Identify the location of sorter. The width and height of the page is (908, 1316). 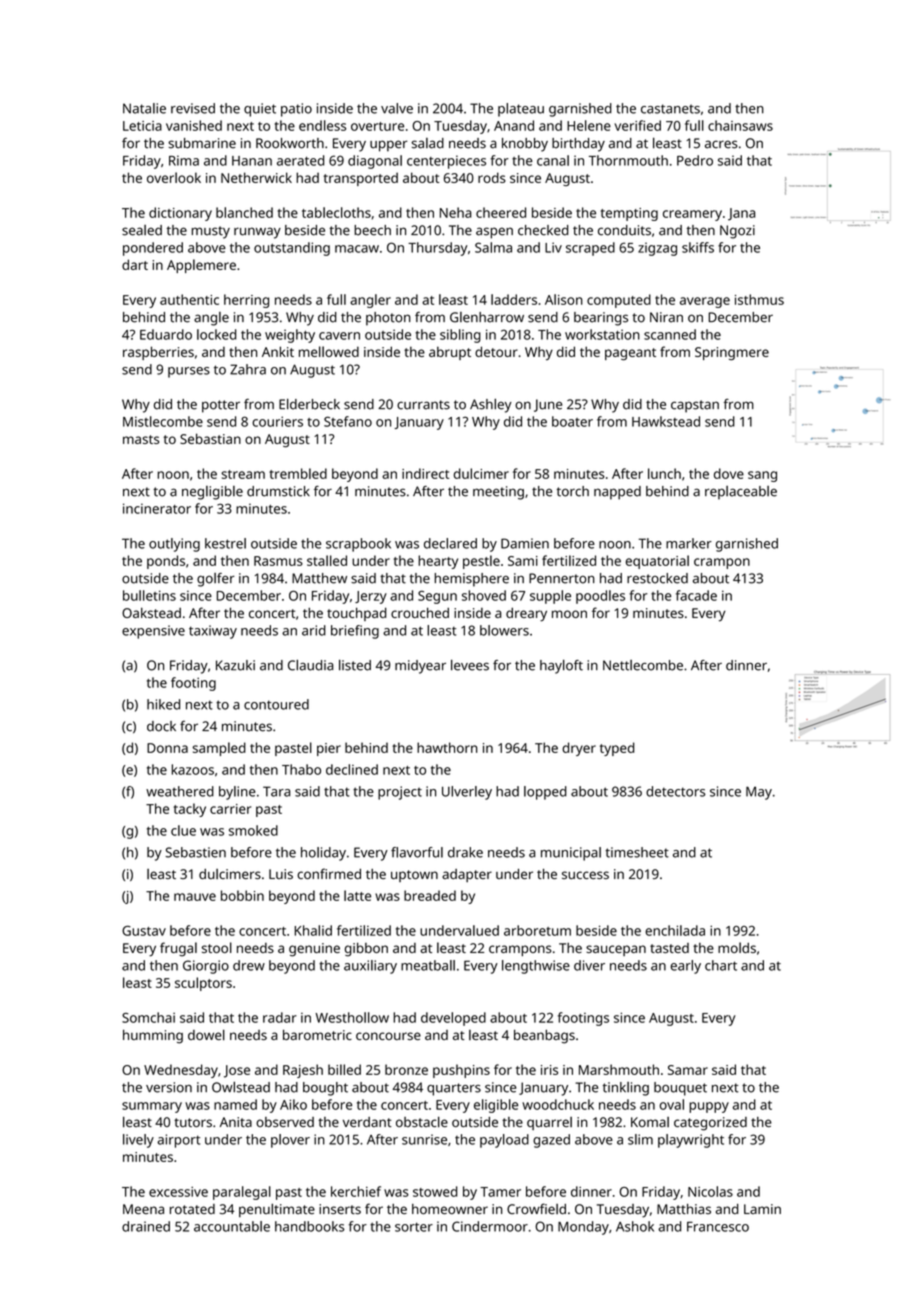
(414, 1227).
